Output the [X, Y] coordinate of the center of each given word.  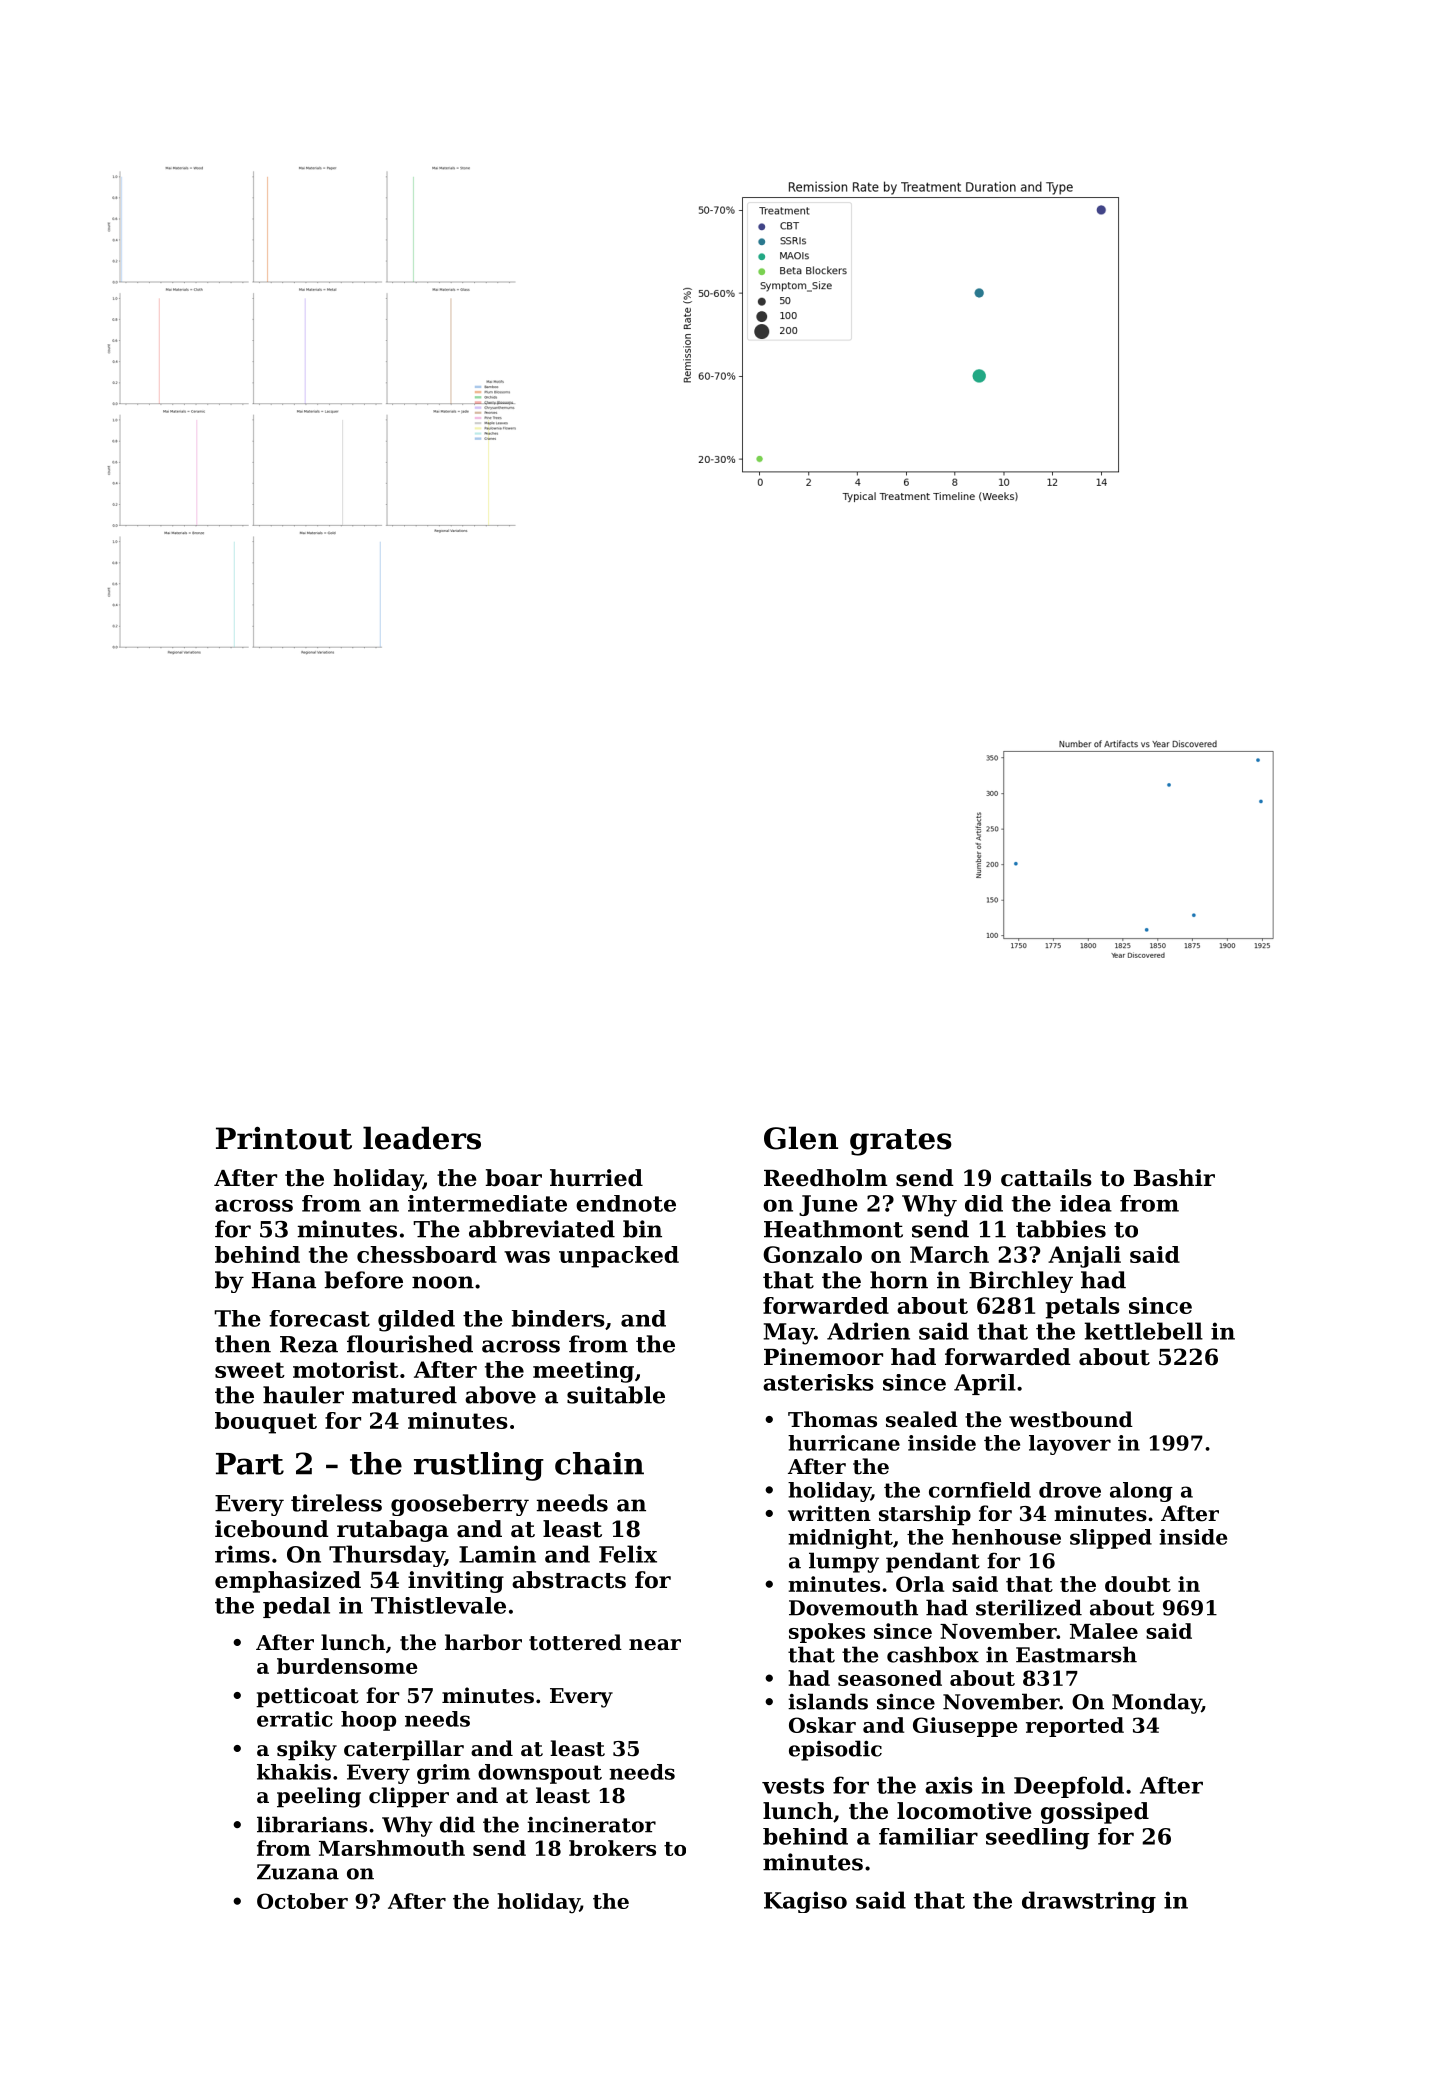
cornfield [980, 1490]
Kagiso [805, 1902]
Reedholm [826, 1178]
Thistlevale [438, 1605]
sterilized [1029, 1607]
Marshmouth [392, 1848]
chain [599, 1463]
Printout [284, 1138]
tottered [575, 1642]
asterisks [818, 1382]
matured [404, 1395]
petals [1083, 1308]
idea [1086, 1203]
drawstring [1089, 1902]
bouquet [266, 1423]
